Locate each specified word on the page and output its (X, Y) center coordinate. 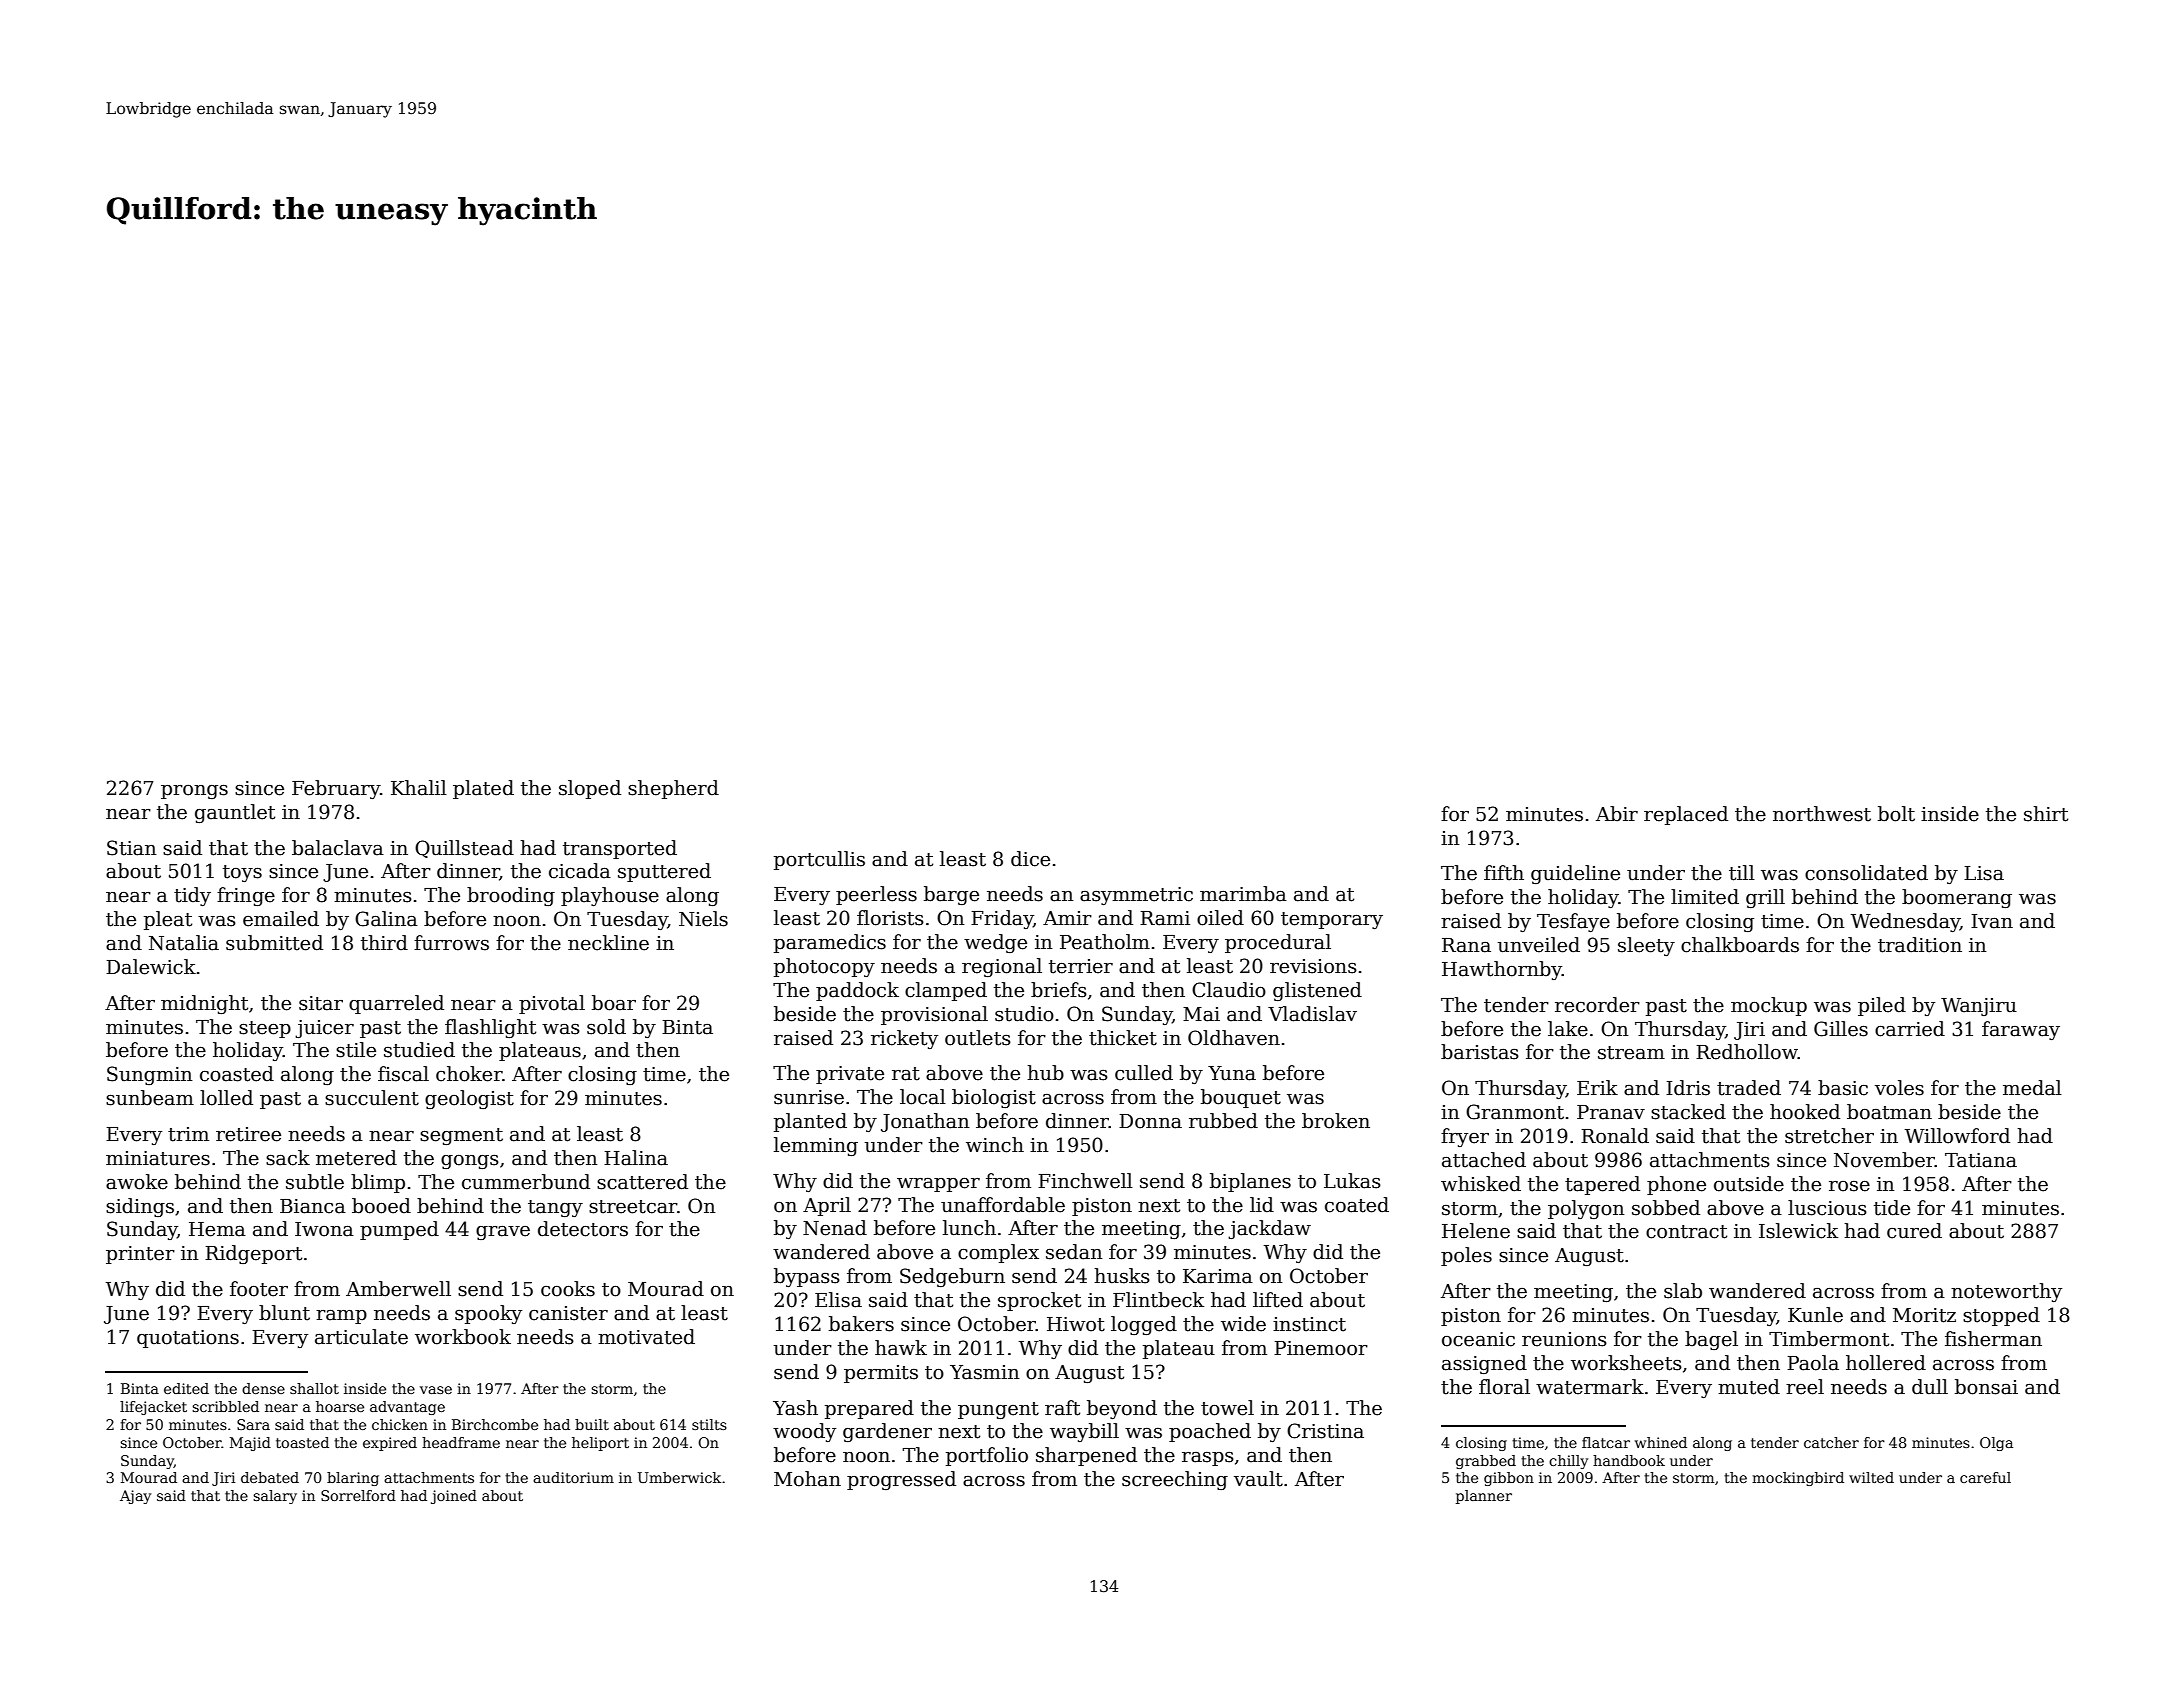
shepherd (673, 789)
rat (906, 1074)
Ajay (135, 1497)
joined (454, 1497)
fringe (246, 896)
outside (1749, 1184)
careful (1985, 1477)
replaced (1686, 815)
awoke (137, 1182)
